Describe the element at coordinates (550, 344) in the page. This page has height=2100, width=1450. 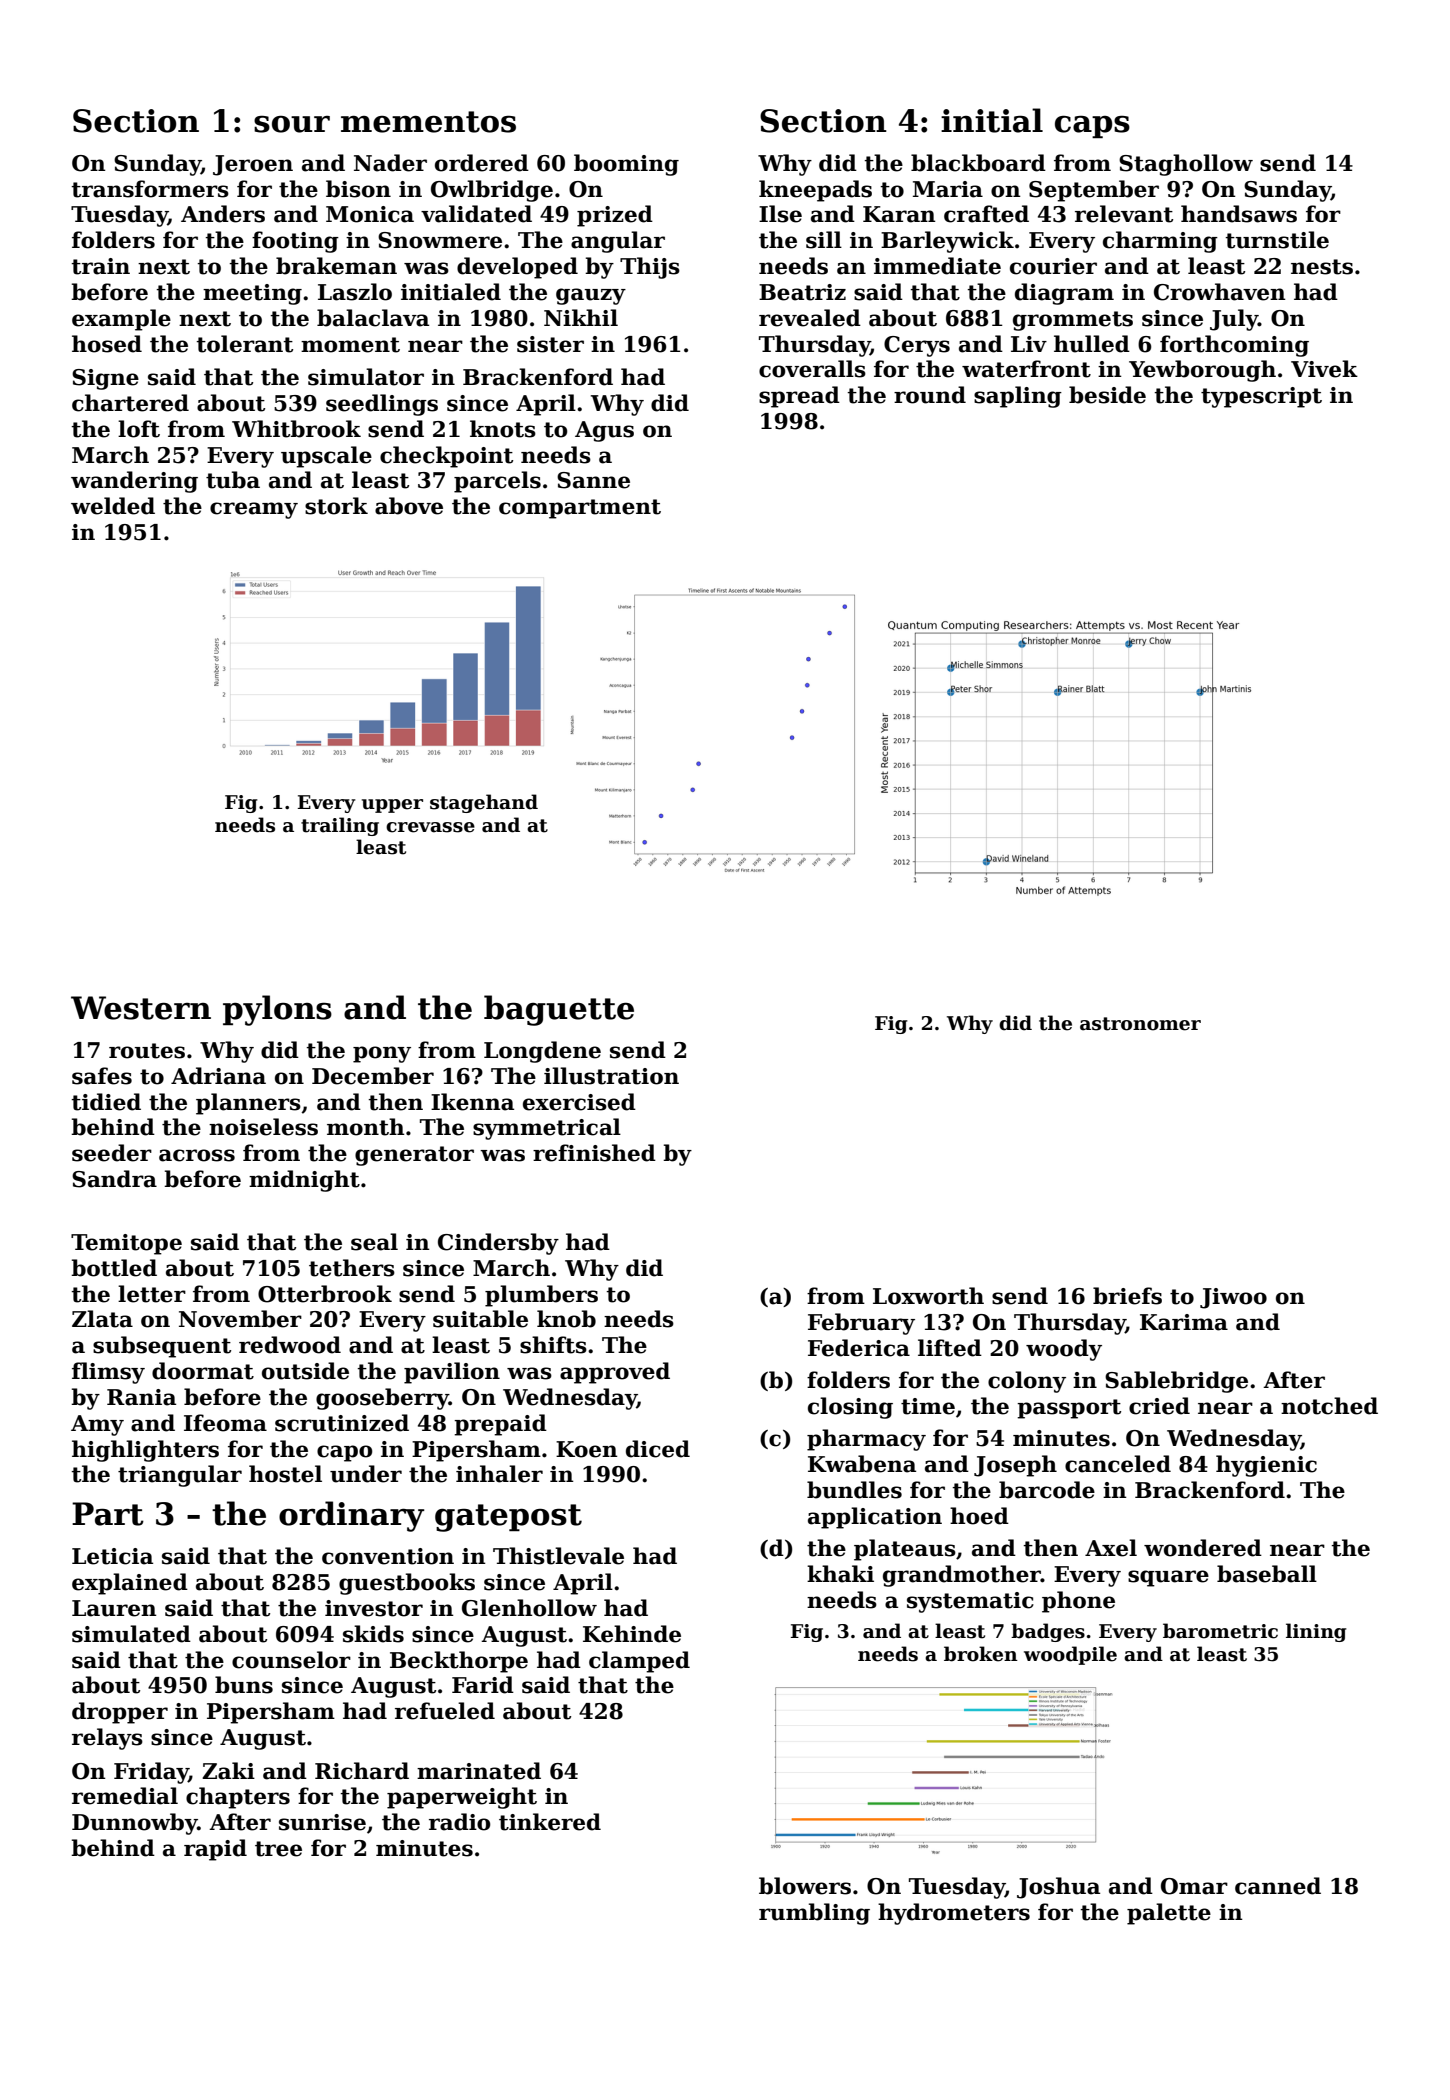
I see `sister` at that location.
